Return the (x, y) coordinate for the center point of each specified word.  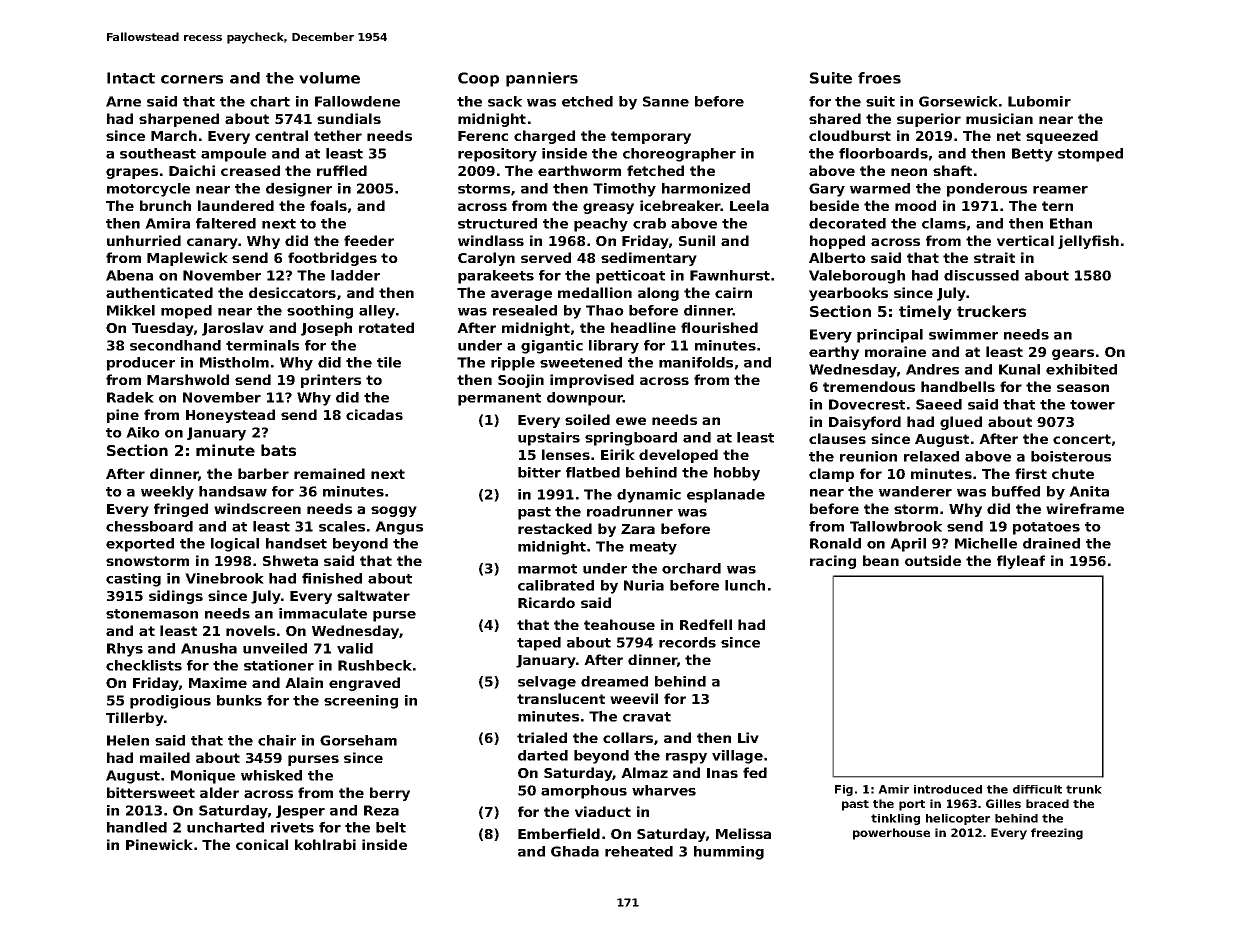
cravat (647, 717)
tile (389, 362)
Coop (478, 79)
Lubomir (1039, 101)
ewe (631, 421)
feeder (369, 240)
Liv (748, 737)
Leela (749, 205)
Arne (123, 101)
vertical (1025, 240)
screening (361, 702)
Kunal (1019, 369)
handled (137, 827)
